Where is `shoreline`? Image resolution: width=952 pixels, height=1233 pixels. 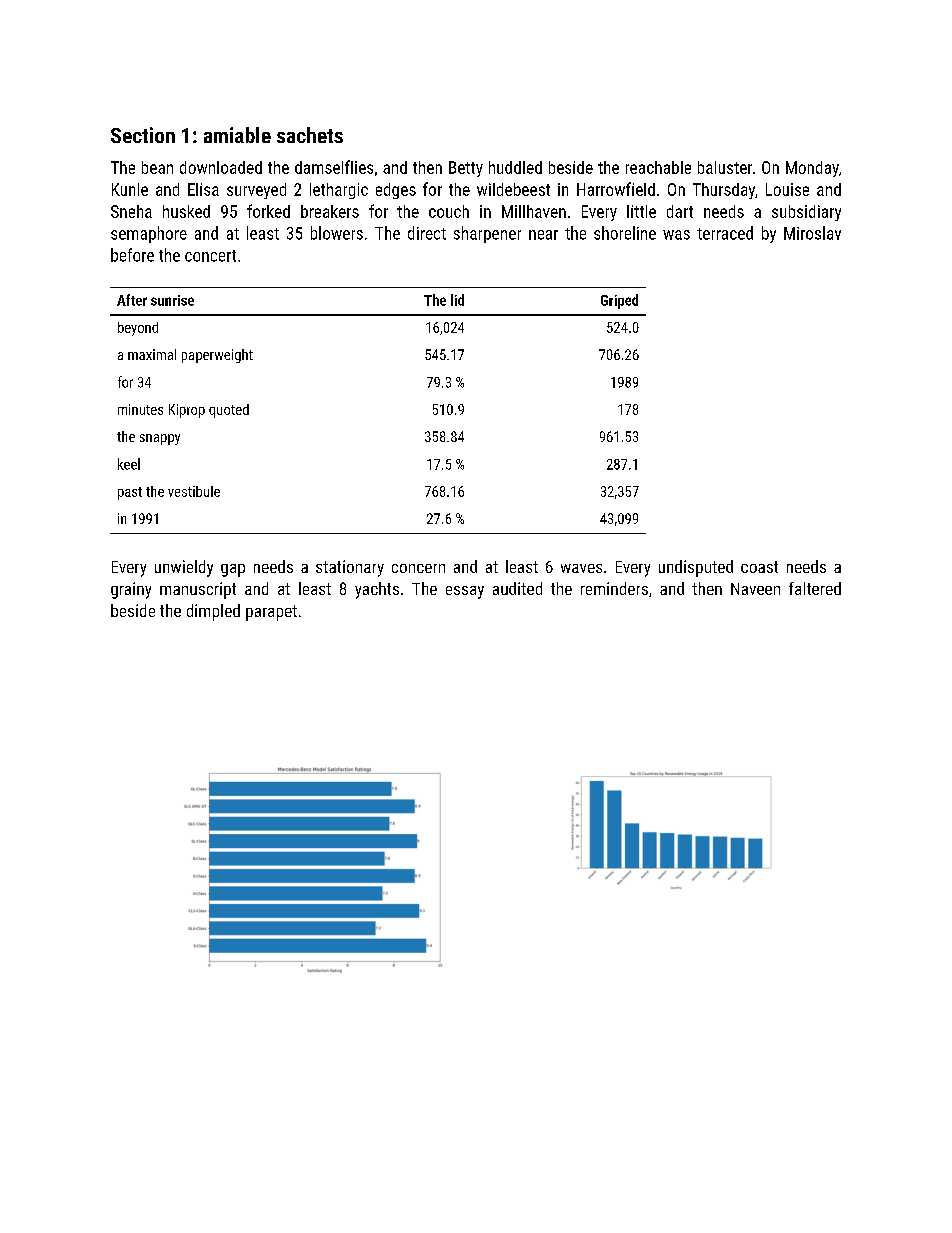 shoreline is located at coordinates (625, 233).
